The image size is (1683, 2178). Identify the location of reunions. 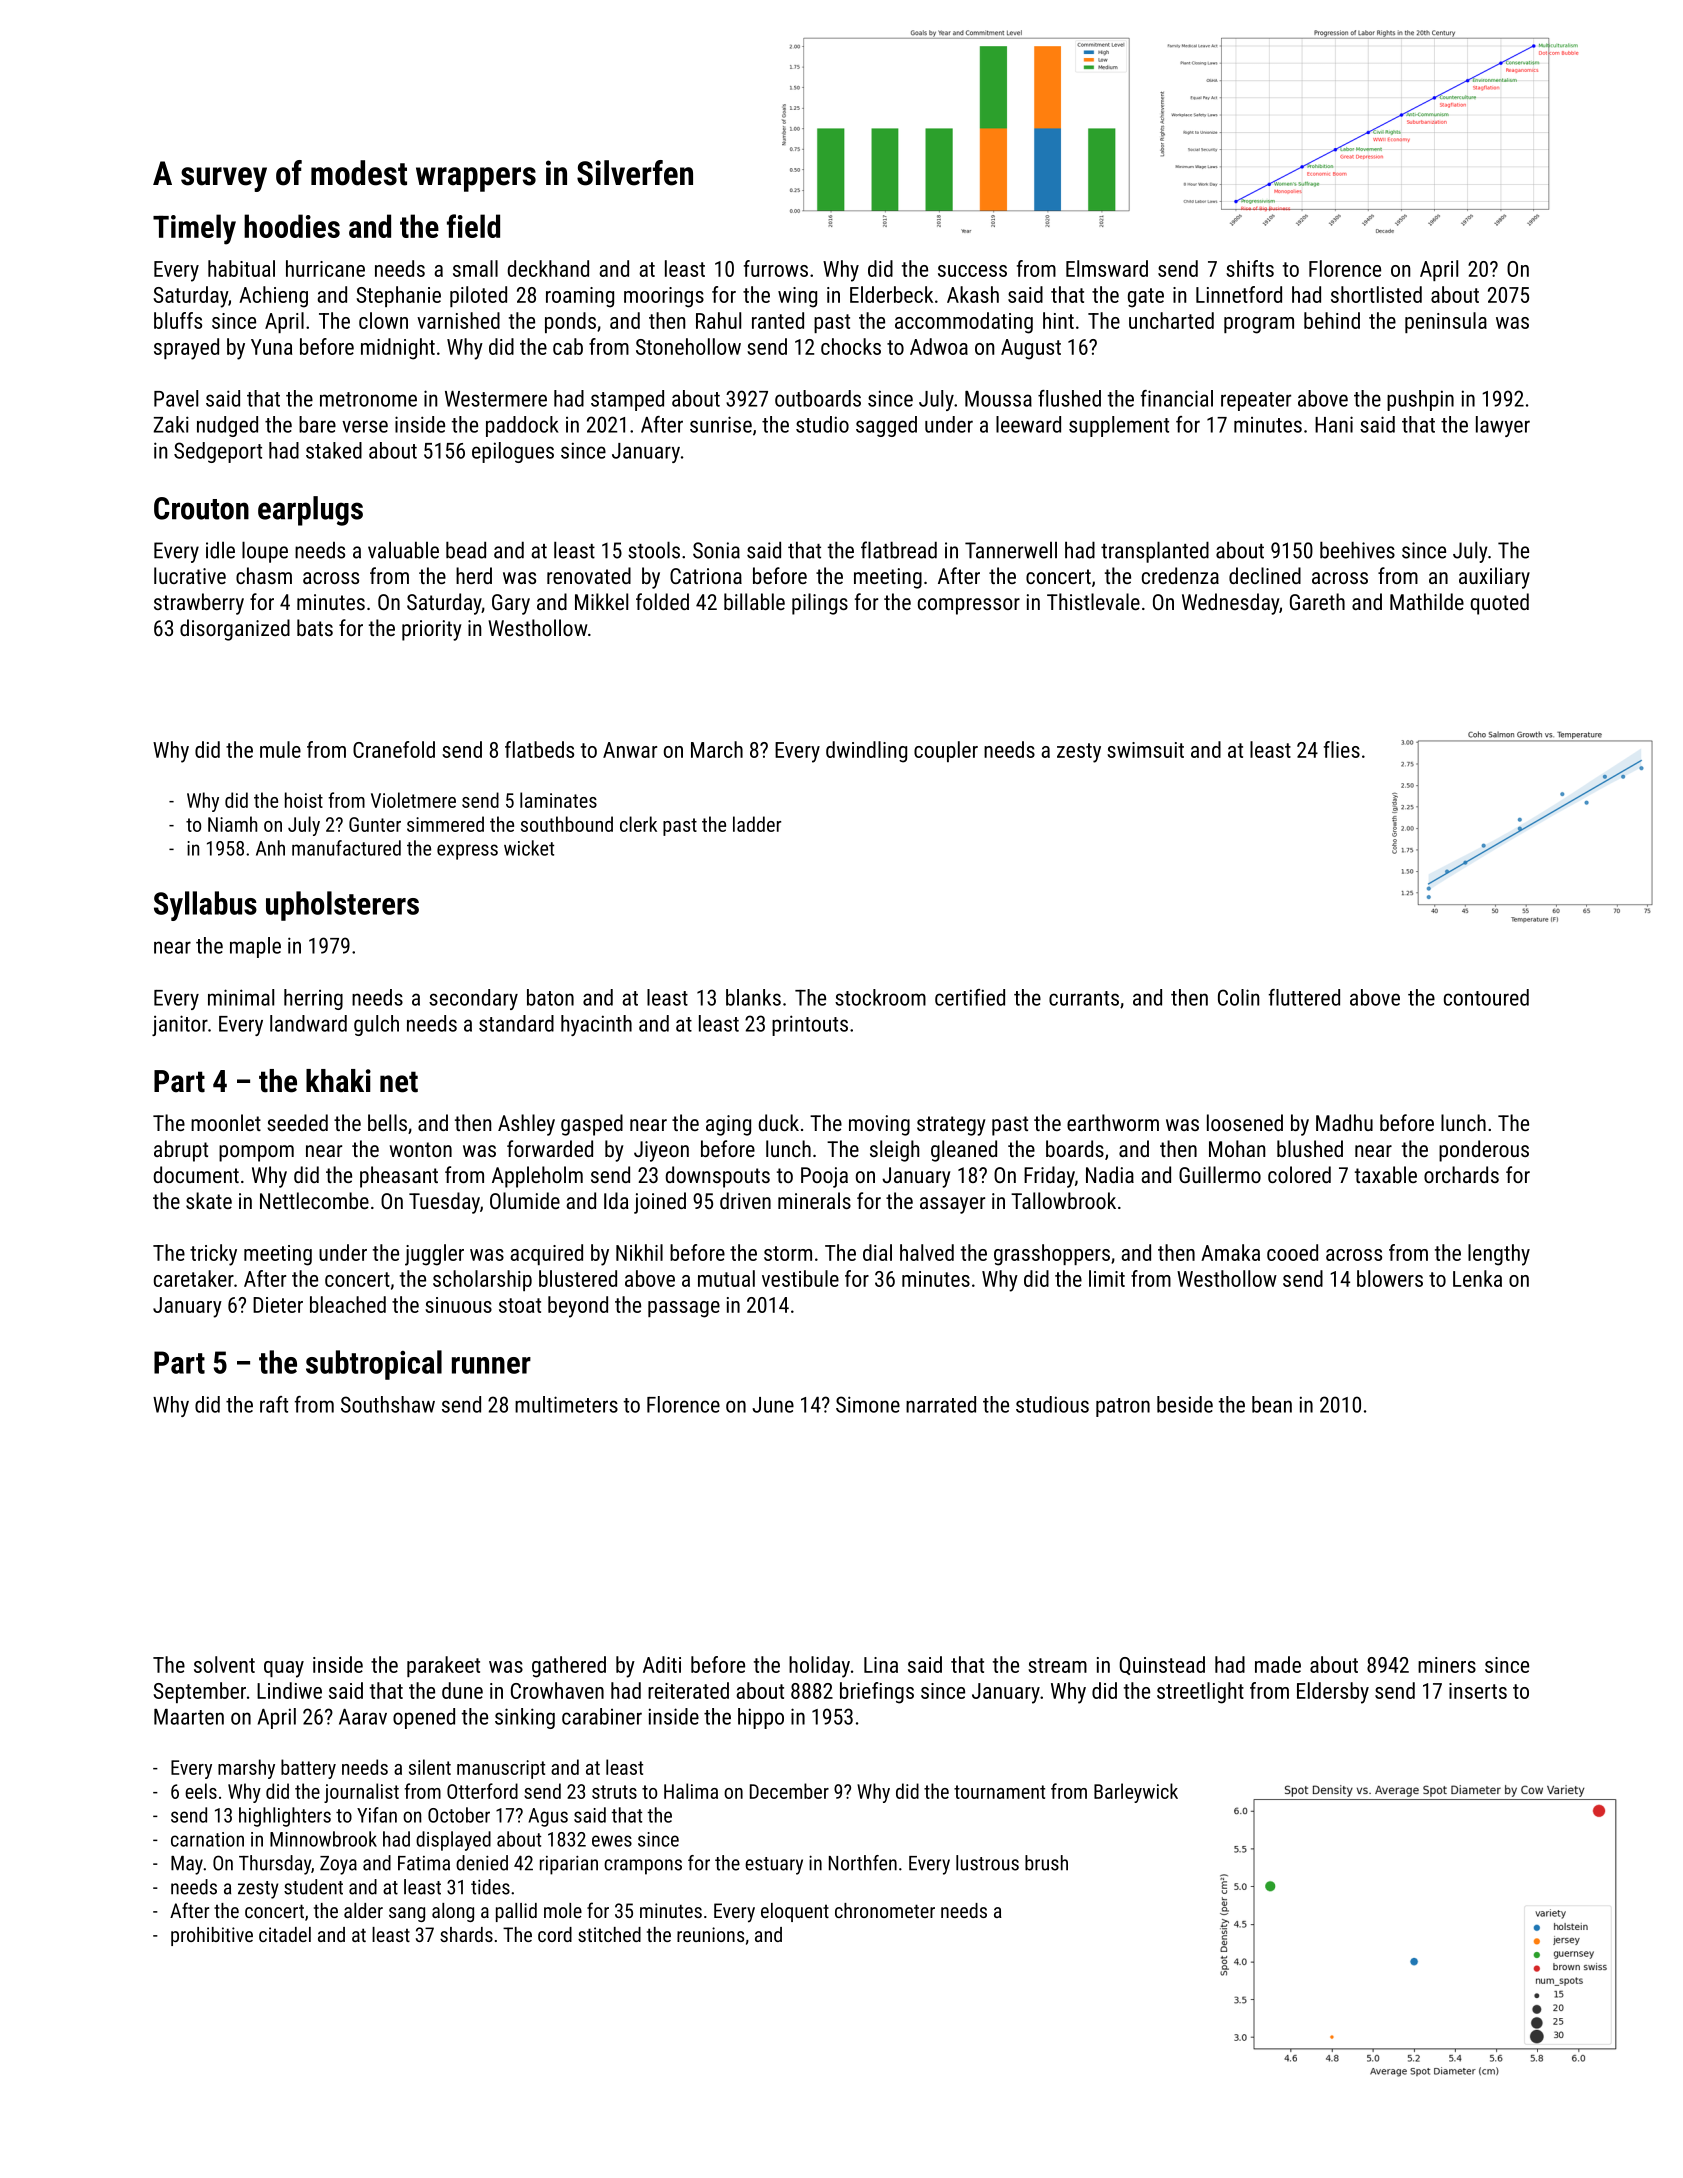
(710, 1934).
